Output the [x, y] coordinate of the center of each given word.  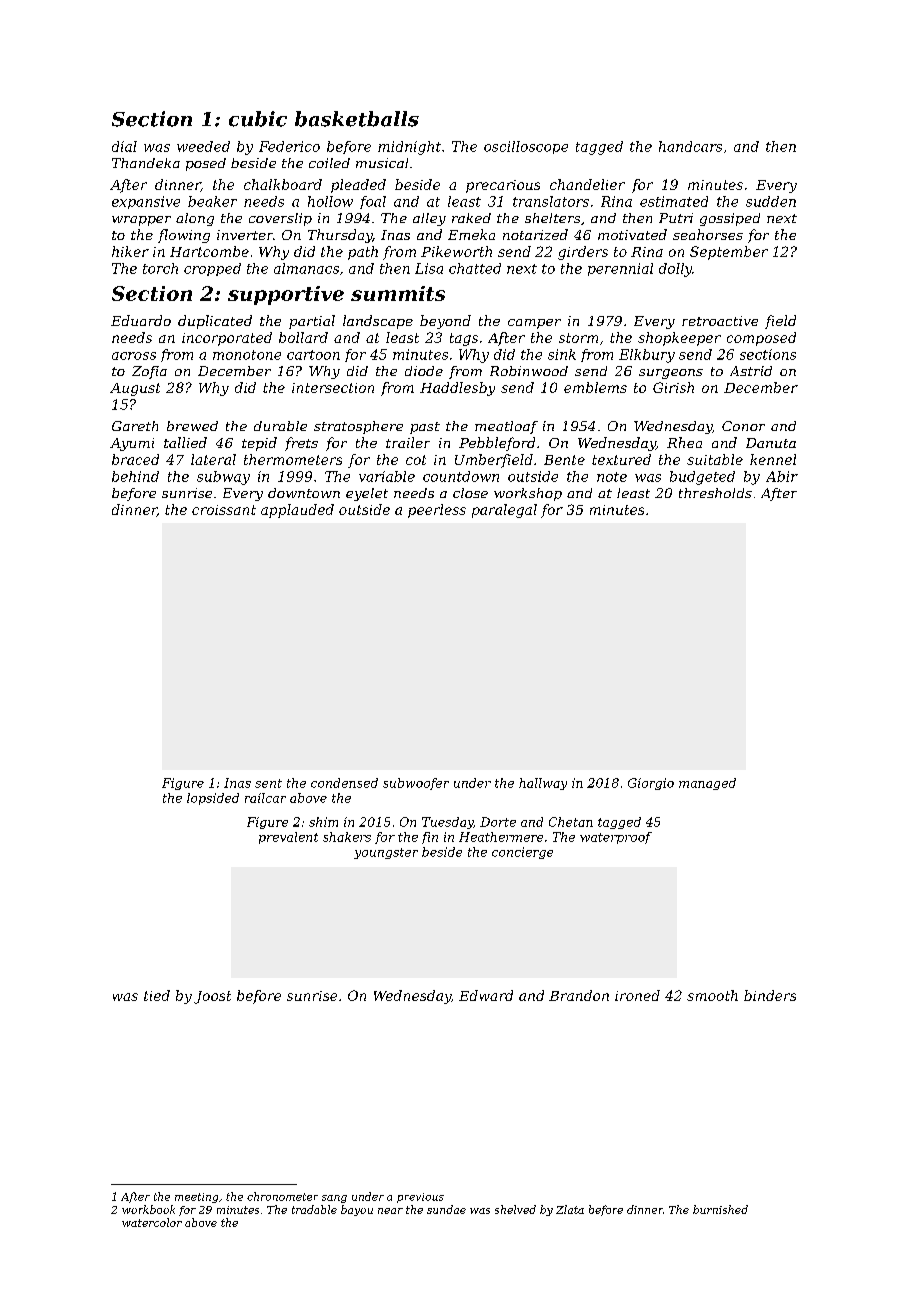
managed [707, 784]
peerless [437, 511]
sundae [446, 1209]
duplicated [215, 322]
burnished [720, 1209]
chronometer [282, 1196]
